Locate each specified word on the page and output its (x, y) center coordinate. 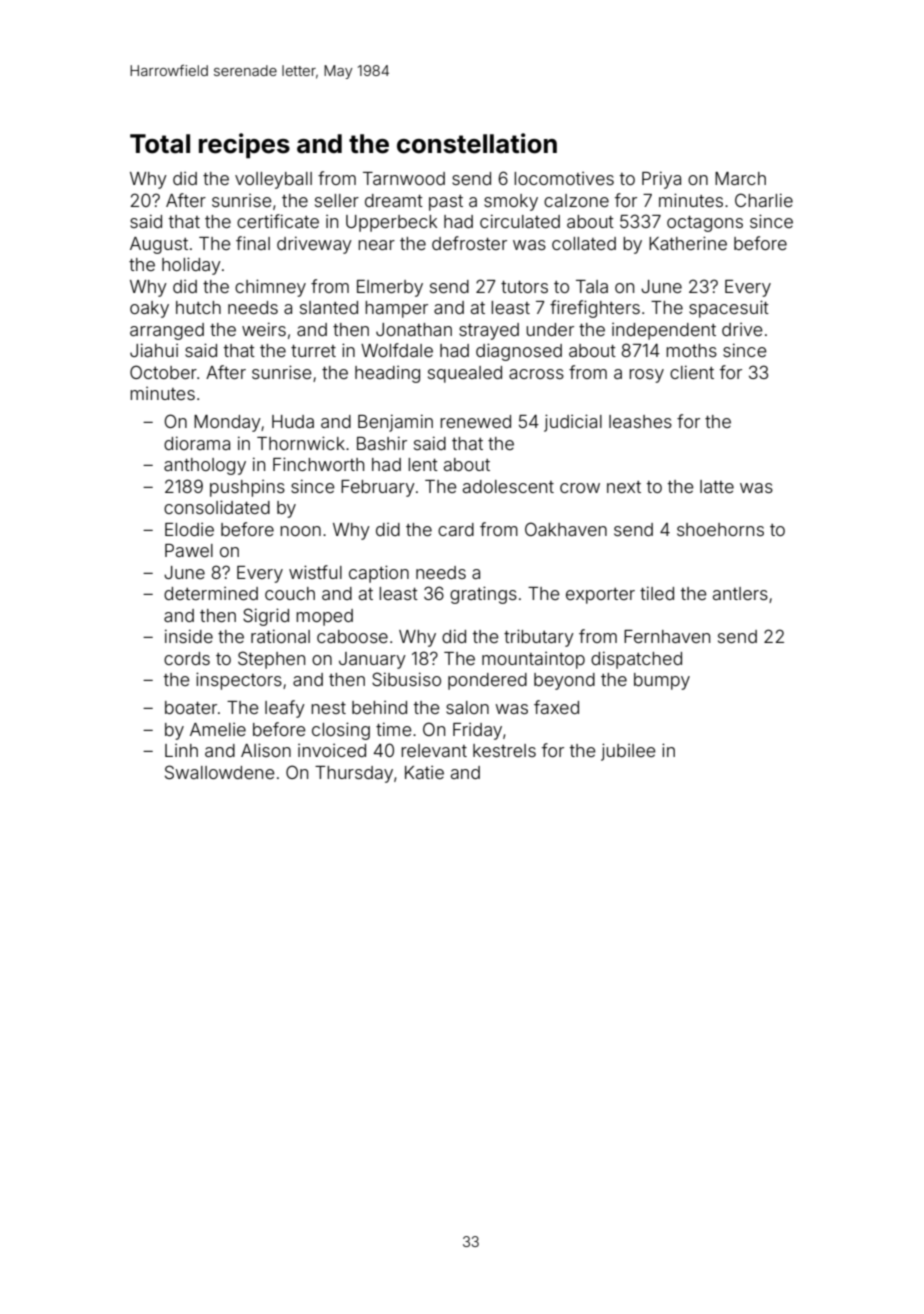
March (740, 178)
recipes (244, 146)
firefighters (595, 309)
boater (191, 707)
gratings (483, 595)
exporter (600, 596)
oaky (149, 309)
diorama (197, 443)
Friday (477, 731)
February (378, 488)
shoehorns (720, 529)
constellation (477, 143)
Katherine (688, 243)
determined (211, 593)
